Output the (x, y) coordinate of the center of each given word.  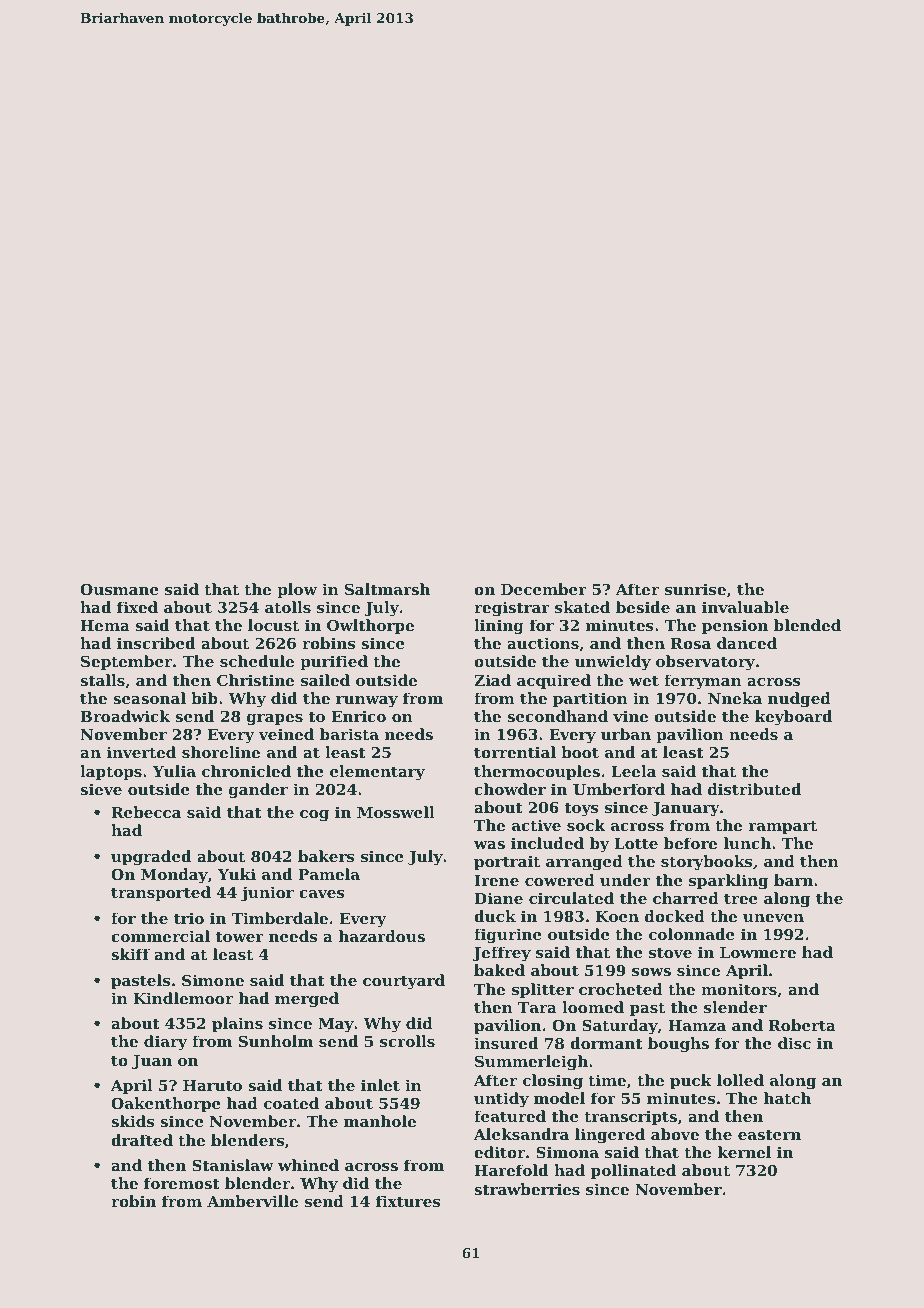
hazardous (382, 936)
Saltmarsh (387, 589)
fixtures (408, 1201)
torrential (515, 752)
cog (314, 816)
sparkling (728, 882)
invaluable (745, 607)
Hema (105, 625)
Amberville (252, 1201)
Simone (213, 980)
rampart (782, 827)
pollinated (633, 1171)
